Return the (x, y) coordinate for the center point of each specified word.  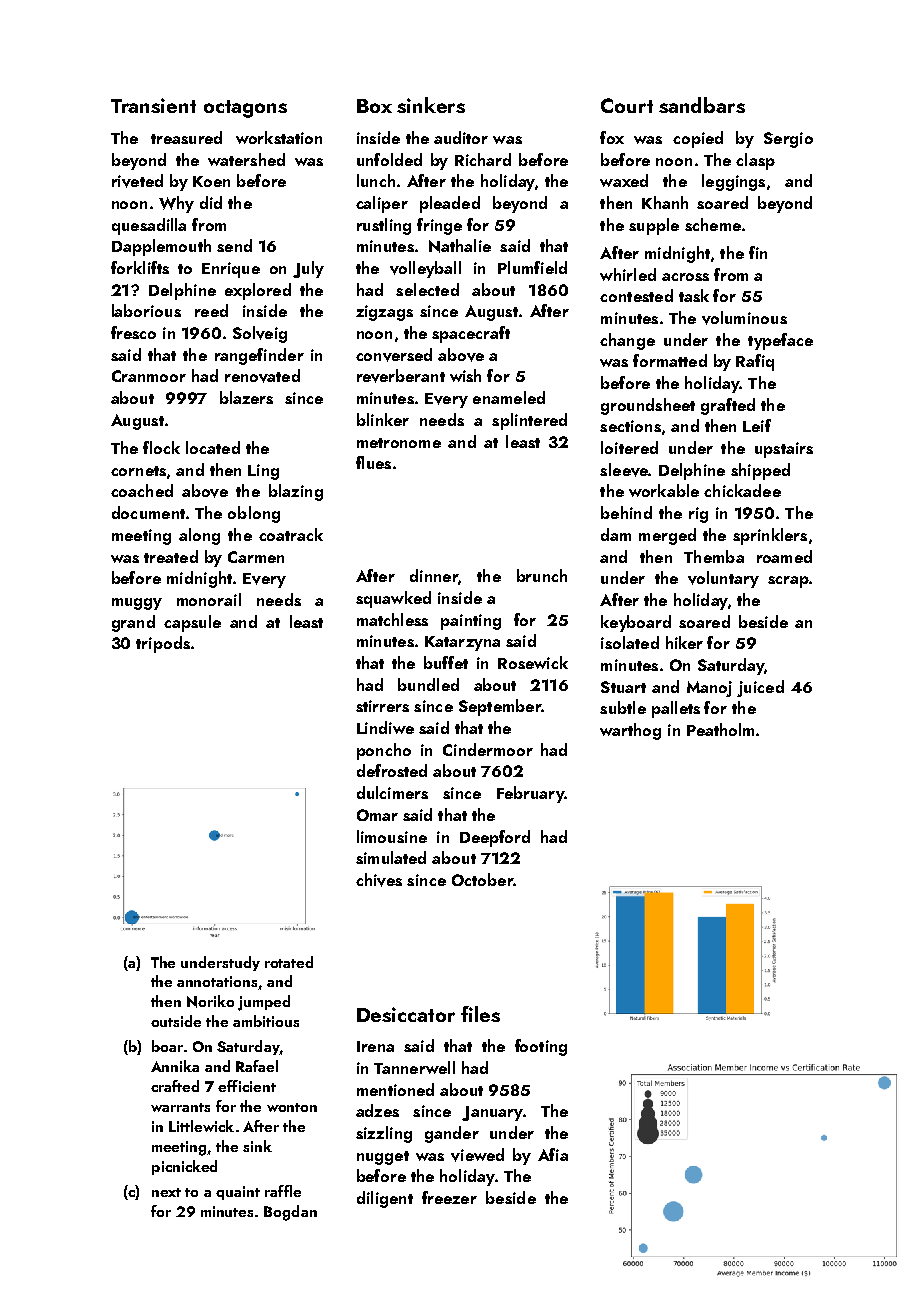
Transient (153, 105)
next (166, 1192)
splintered (529, 421)
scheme (713, 224)
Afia (553, 1154)
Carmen (256, 557)
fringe (439, 226)
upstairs (784, 450)
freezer (449, 1197)
